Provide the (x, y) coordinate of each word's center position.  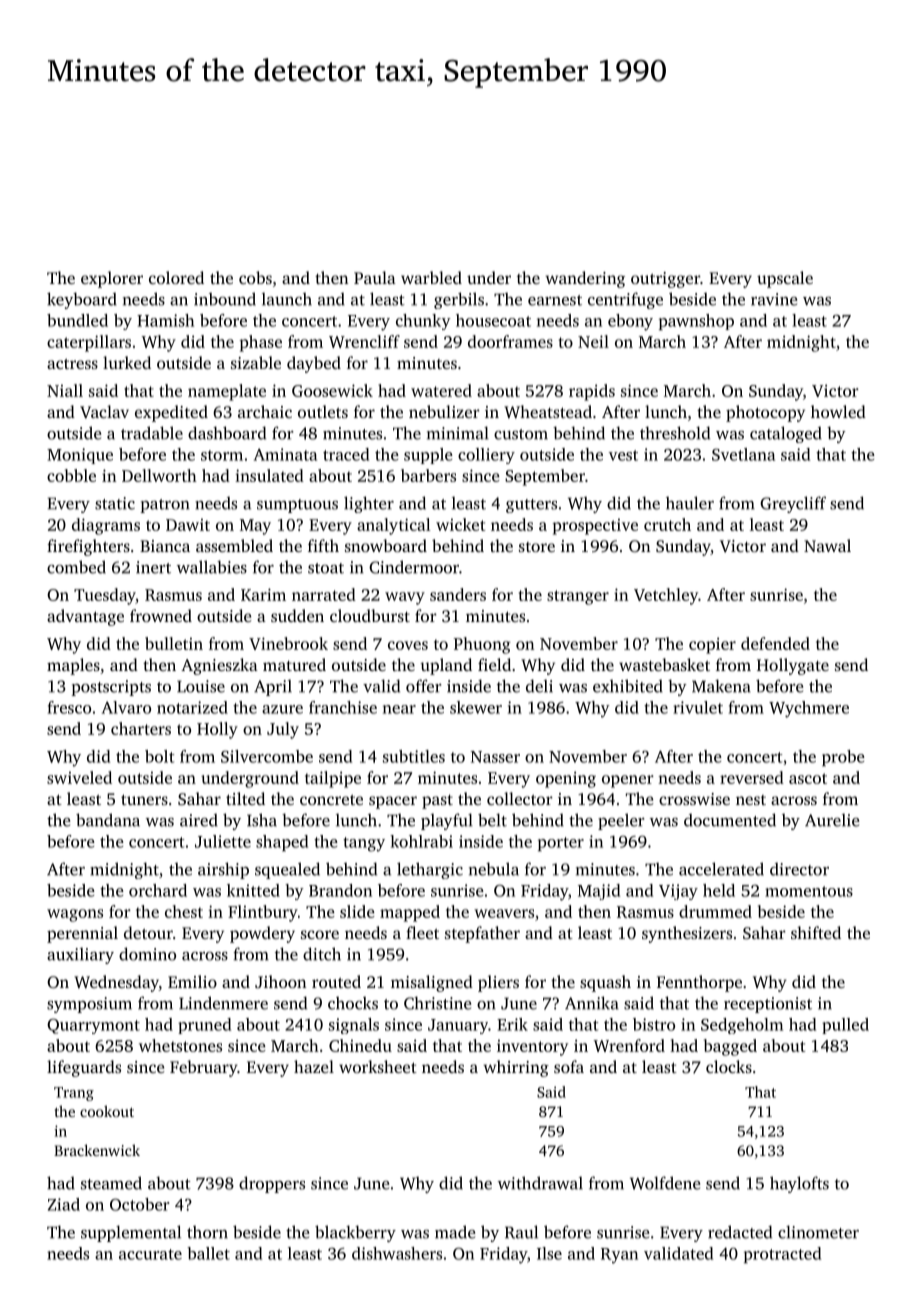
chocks (353, 1003)
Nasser (495, 757)
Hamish (165, 320)
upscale (785, 279)
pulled (845, 1026)
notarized (192, 707)
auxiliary (80, 955)
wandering (585, 279)
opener (628, 781)
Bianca (165, 546)
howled (838, 411)
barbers (428, 475)
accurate (150, 1254)
